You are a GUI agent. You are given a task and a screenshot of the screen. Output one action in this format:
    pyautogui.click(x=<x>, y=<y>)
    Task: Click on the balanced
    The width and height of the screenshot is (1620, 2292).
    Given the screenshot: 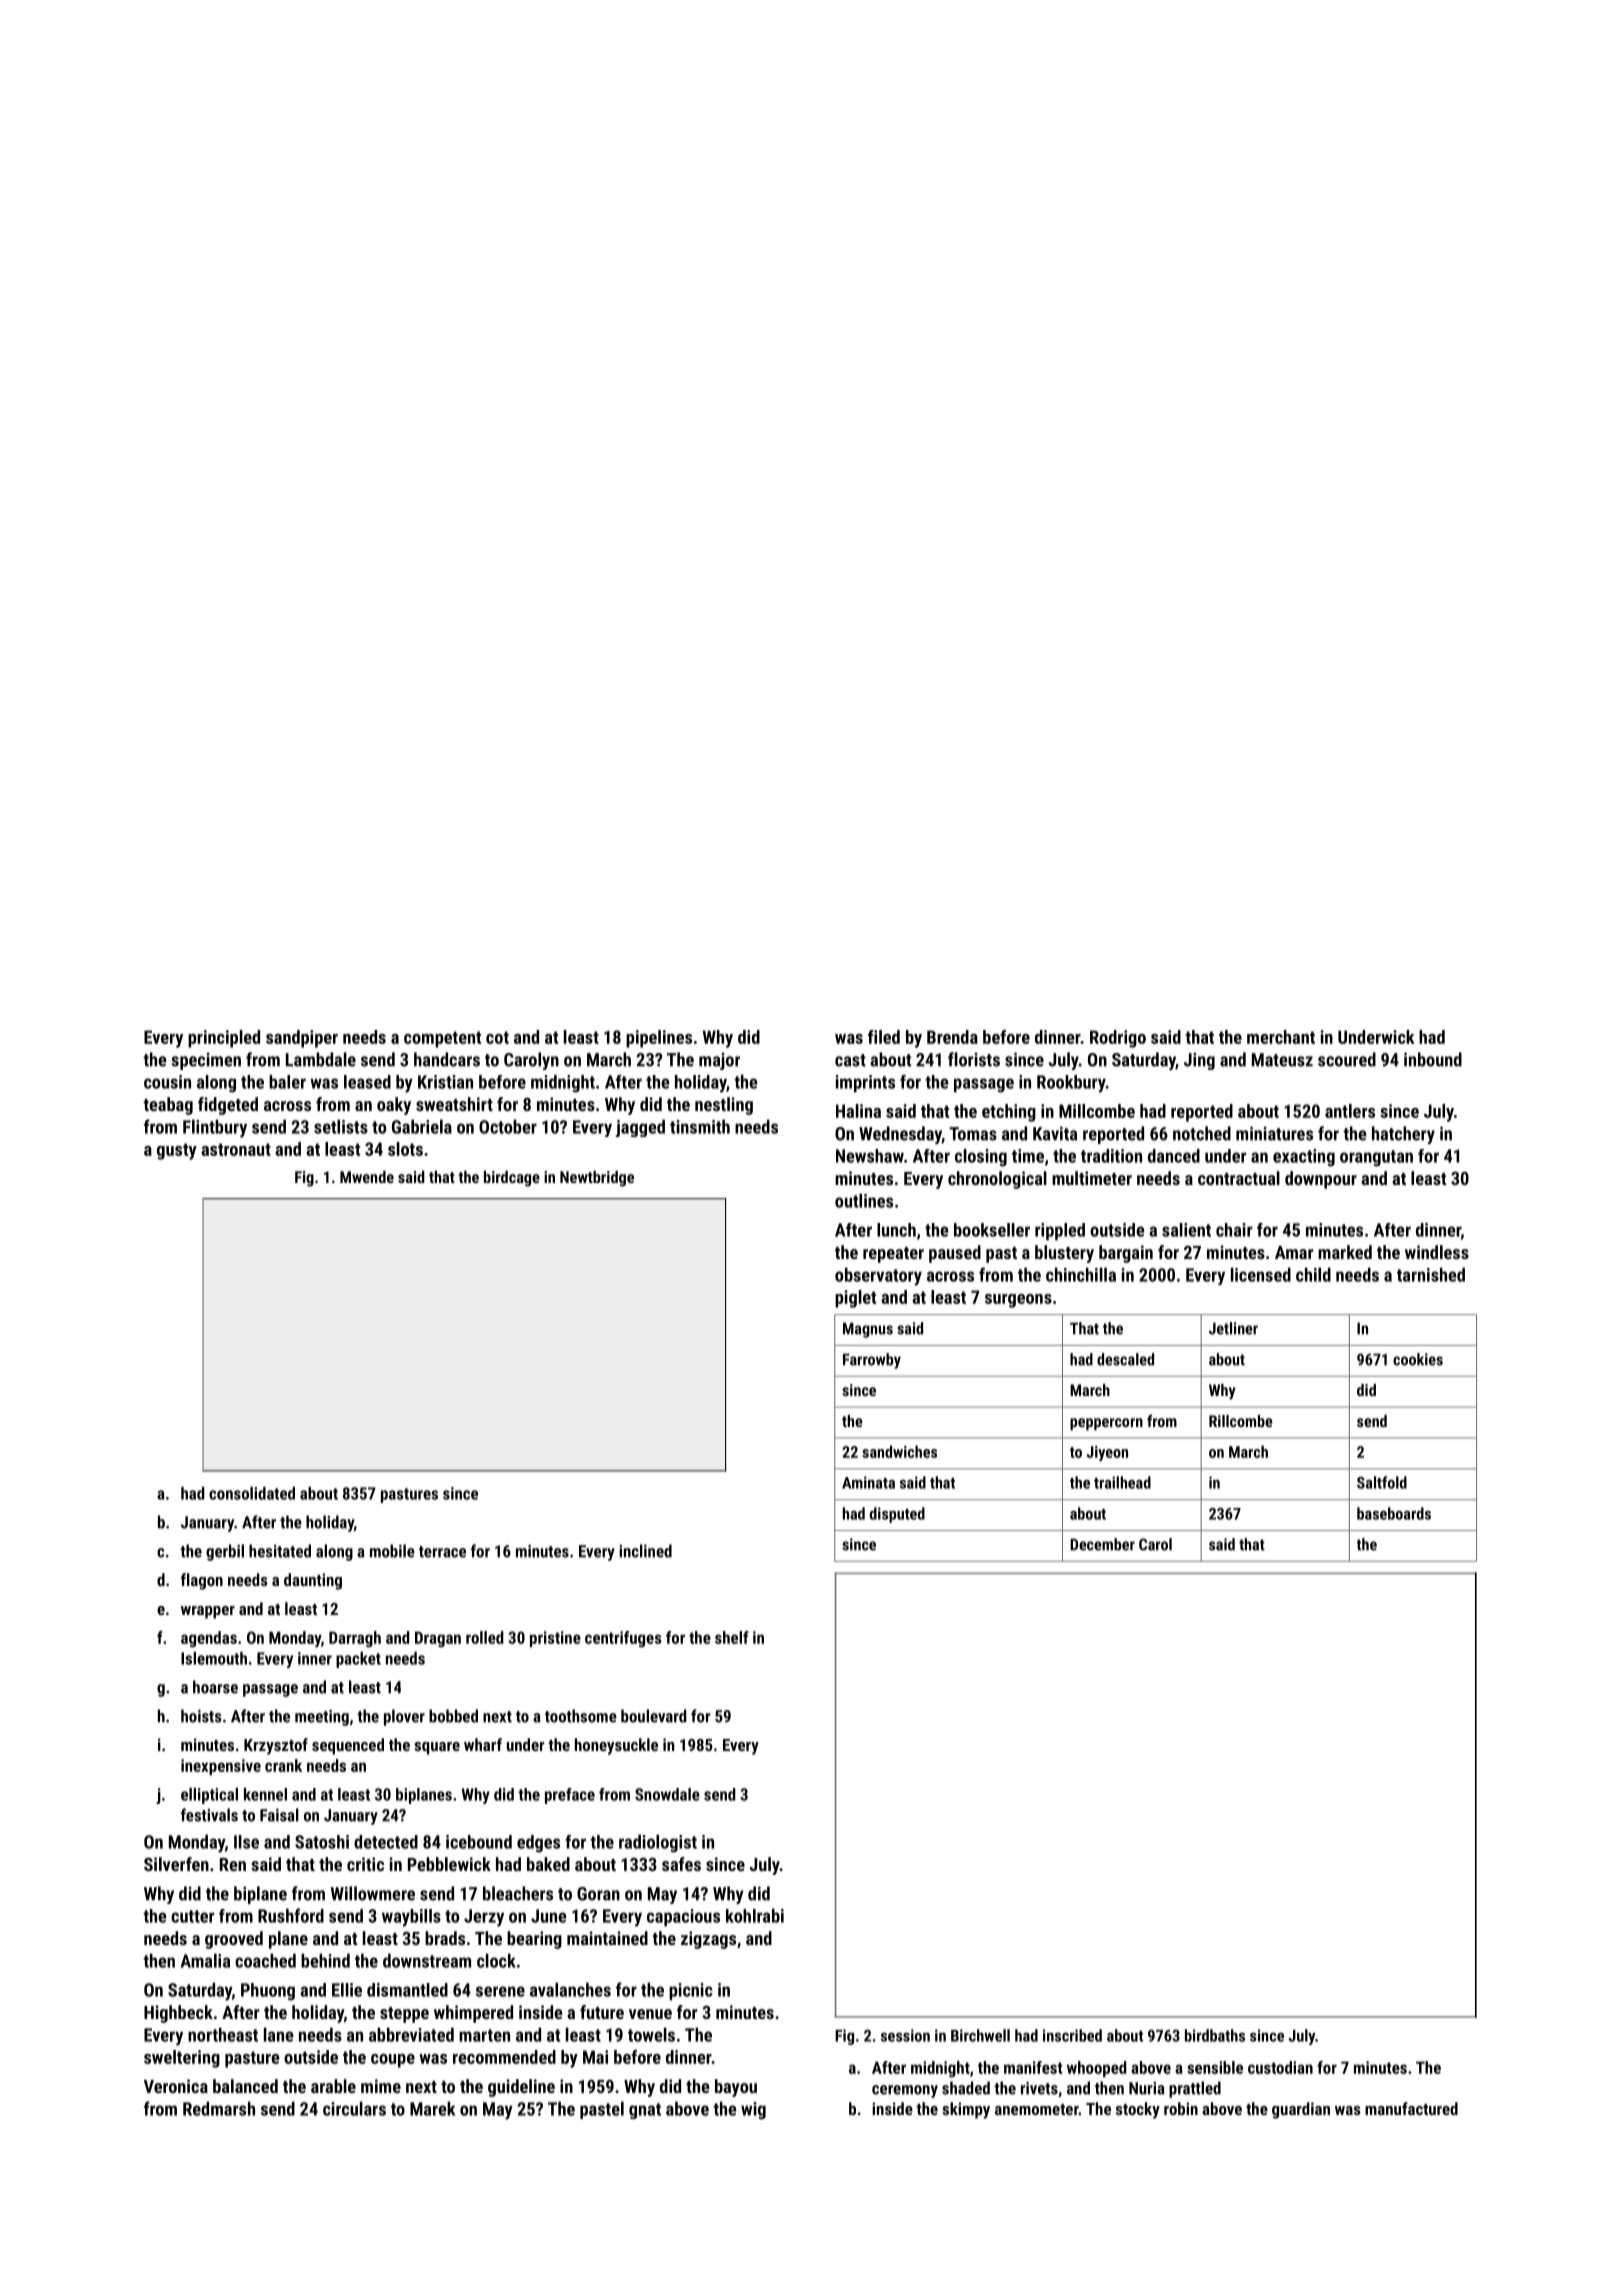 What is the action you would take?
    pyautogui.click(x=245, y=2086)
